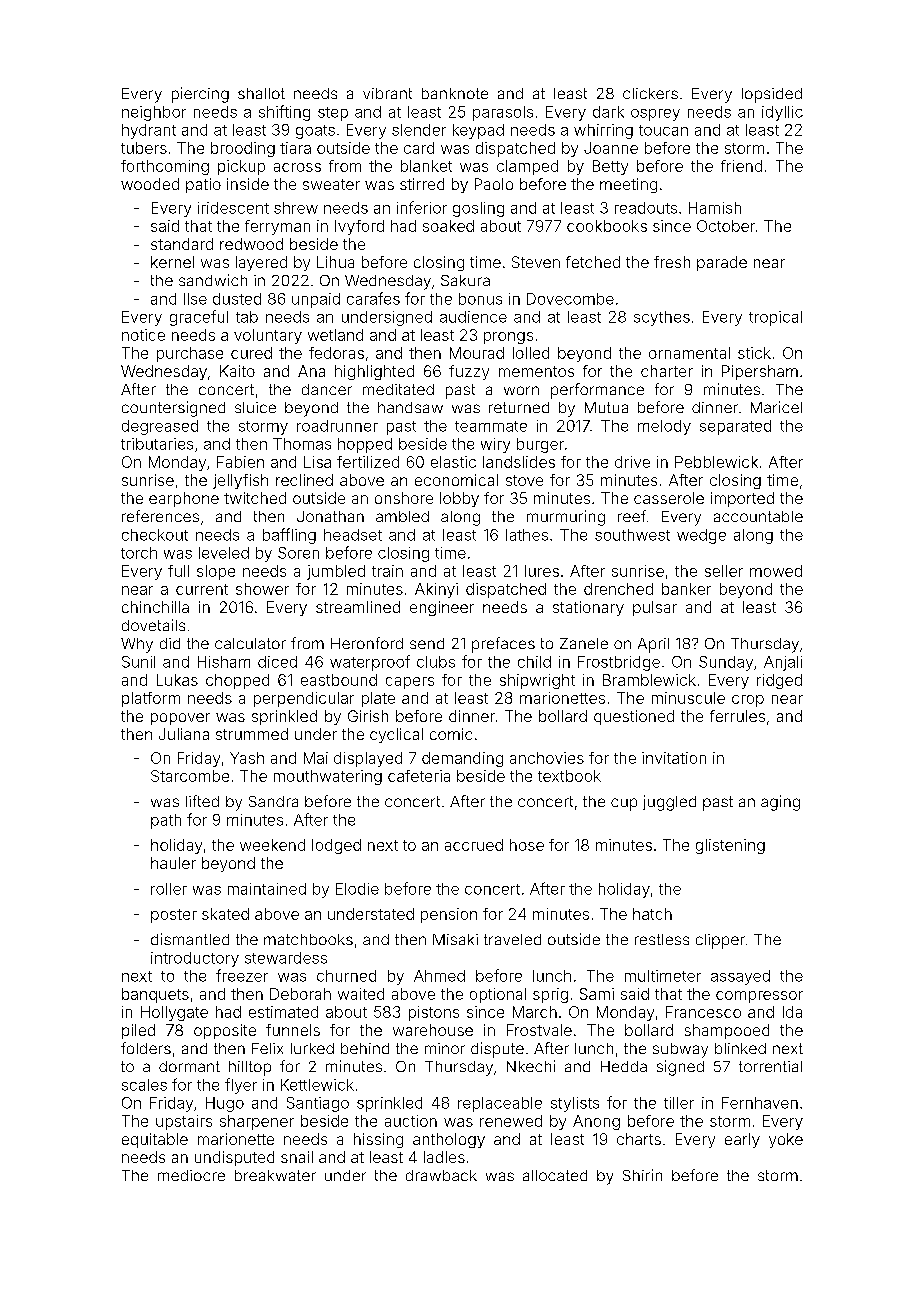 This page has width=924, height=1308. I want to click on dark, so click(608, 112).
